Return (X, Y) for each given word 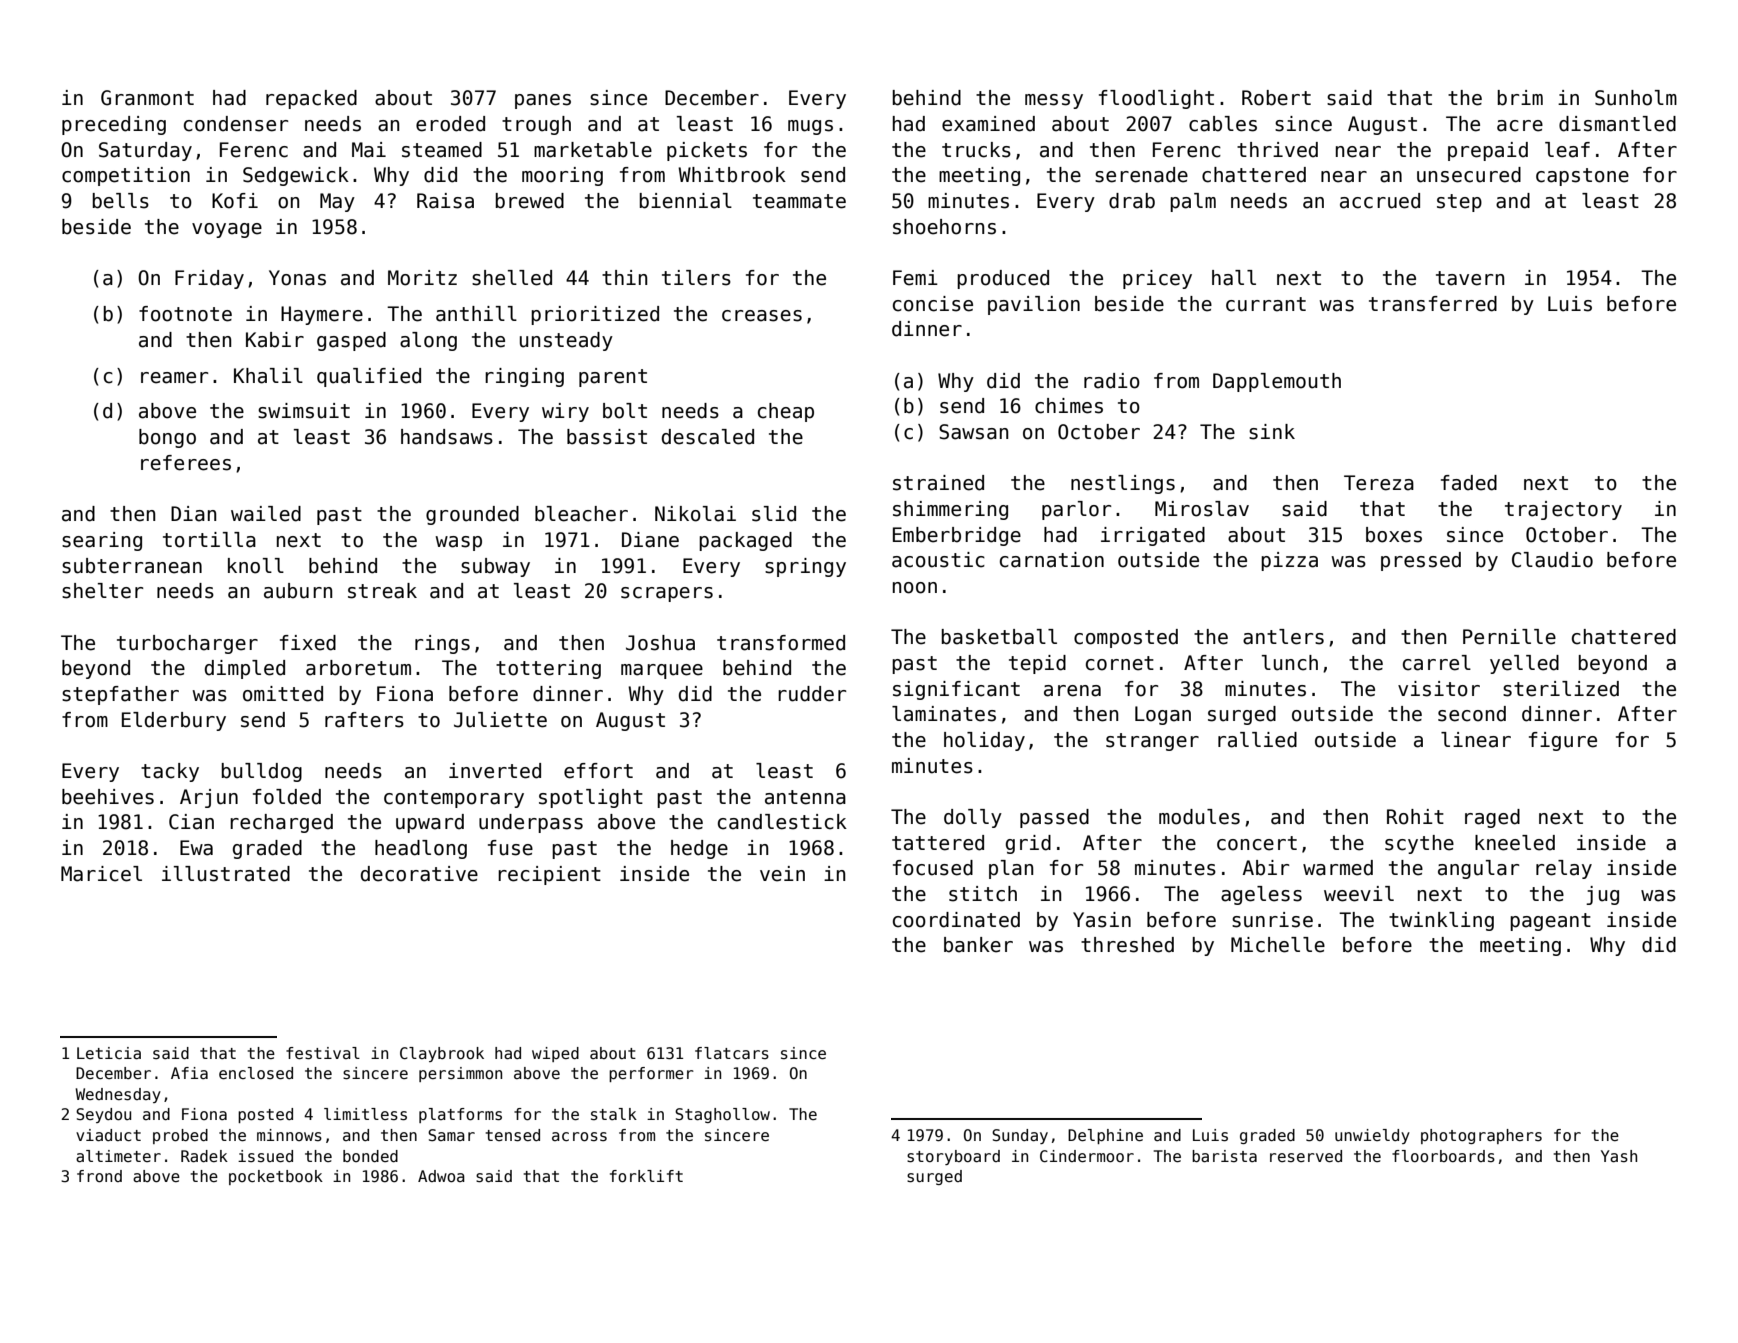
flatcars (732, 1053)
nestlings (1123, 484)
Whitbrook (732, 175)
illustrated (226, 874)
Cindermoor (1087, 1156)
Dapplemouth (1277, 382)
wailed (266, 514)
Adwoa (441, 1176)
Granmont (147, 98)
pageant (1550, 922)
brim (1520, 98)
